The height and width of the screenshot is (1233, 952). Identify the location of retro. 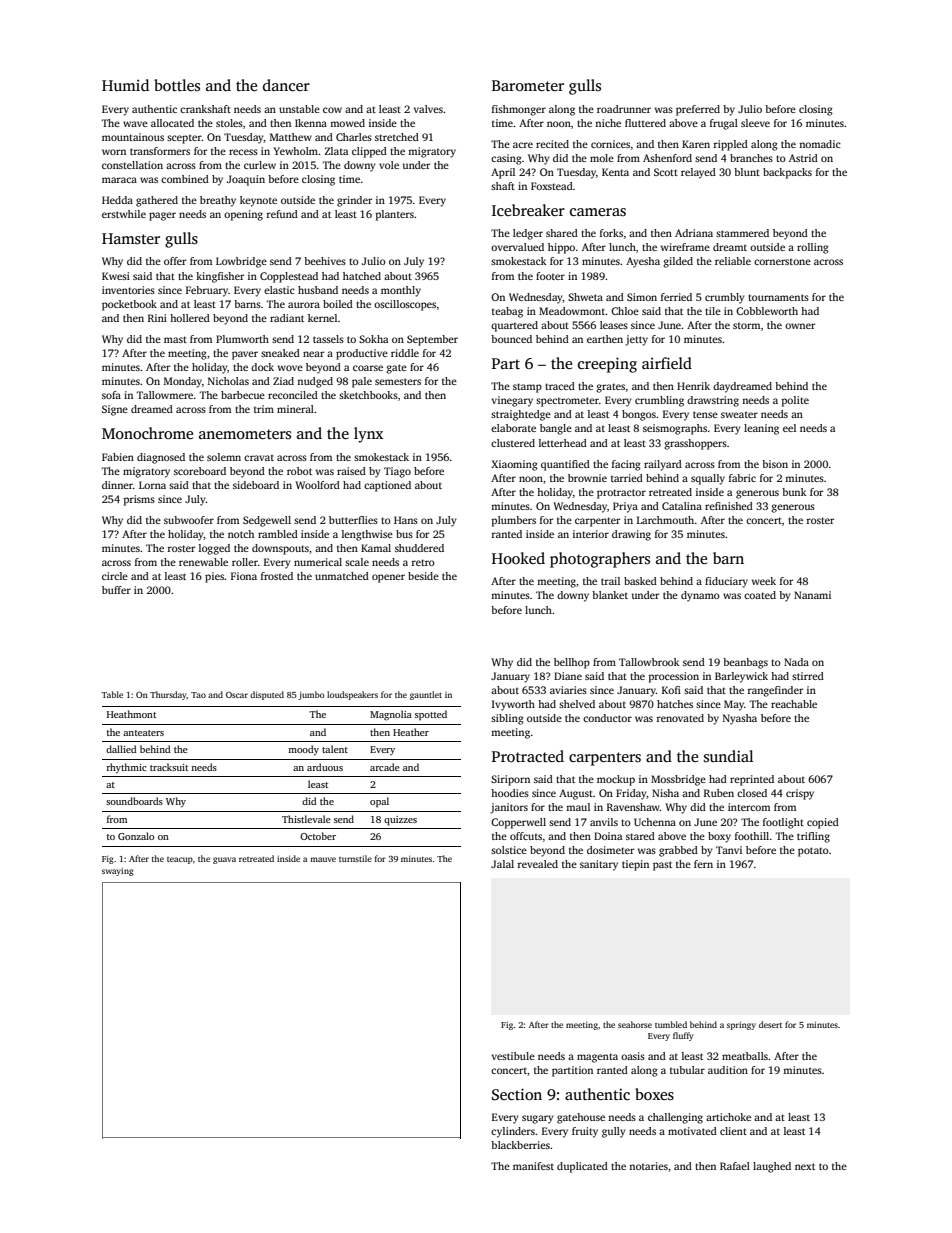
(423, 562).
